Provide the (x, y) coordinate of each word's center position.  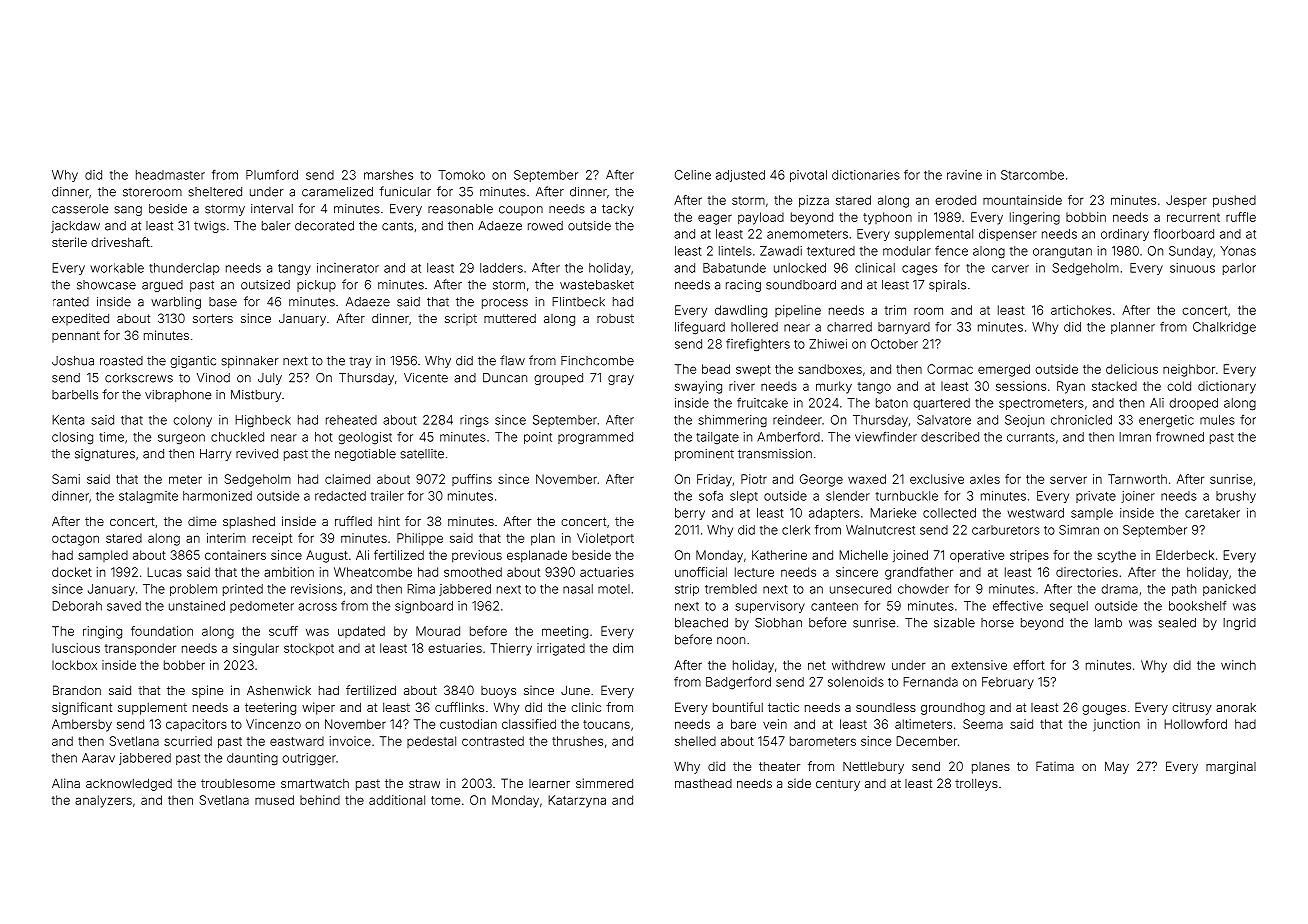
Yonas (1238, 251)
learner (549, 783)
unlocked (800, 268)
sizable (954, 623)
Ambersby (82, 725)
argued (162, 286)
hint (389, 521)
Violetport (605, 539)
